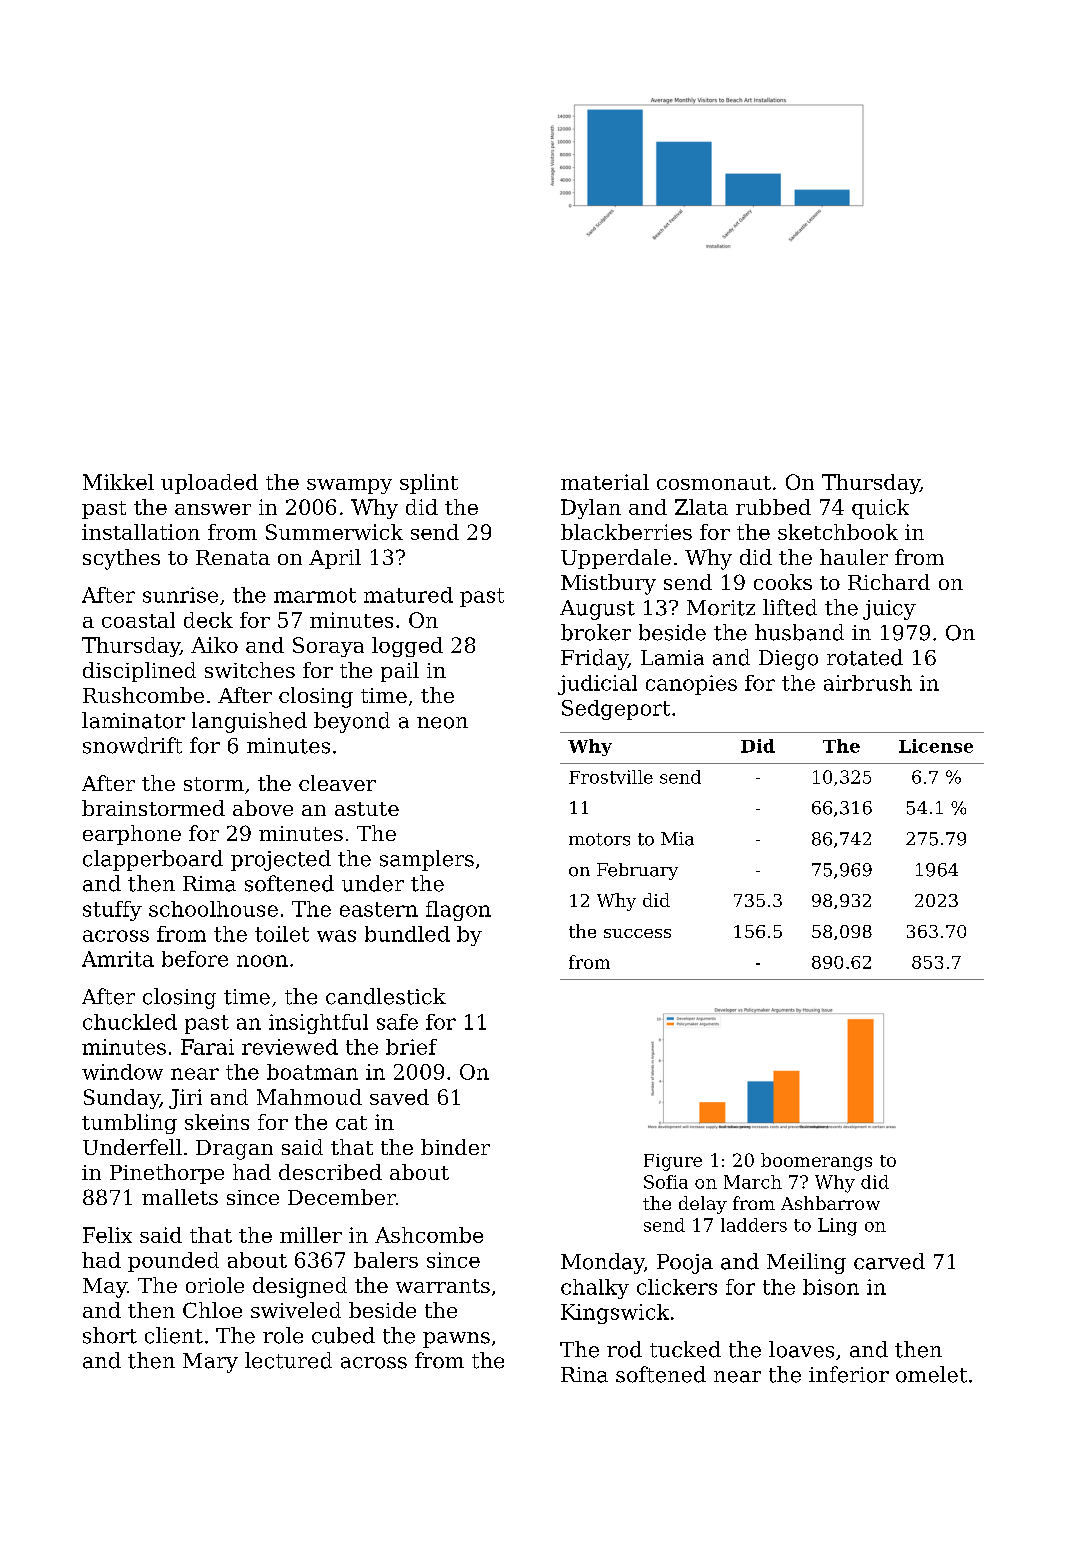  What do you see at coordinates (605, 482) in the screenshot?
I see `material` at bounding box center [605, 482].
